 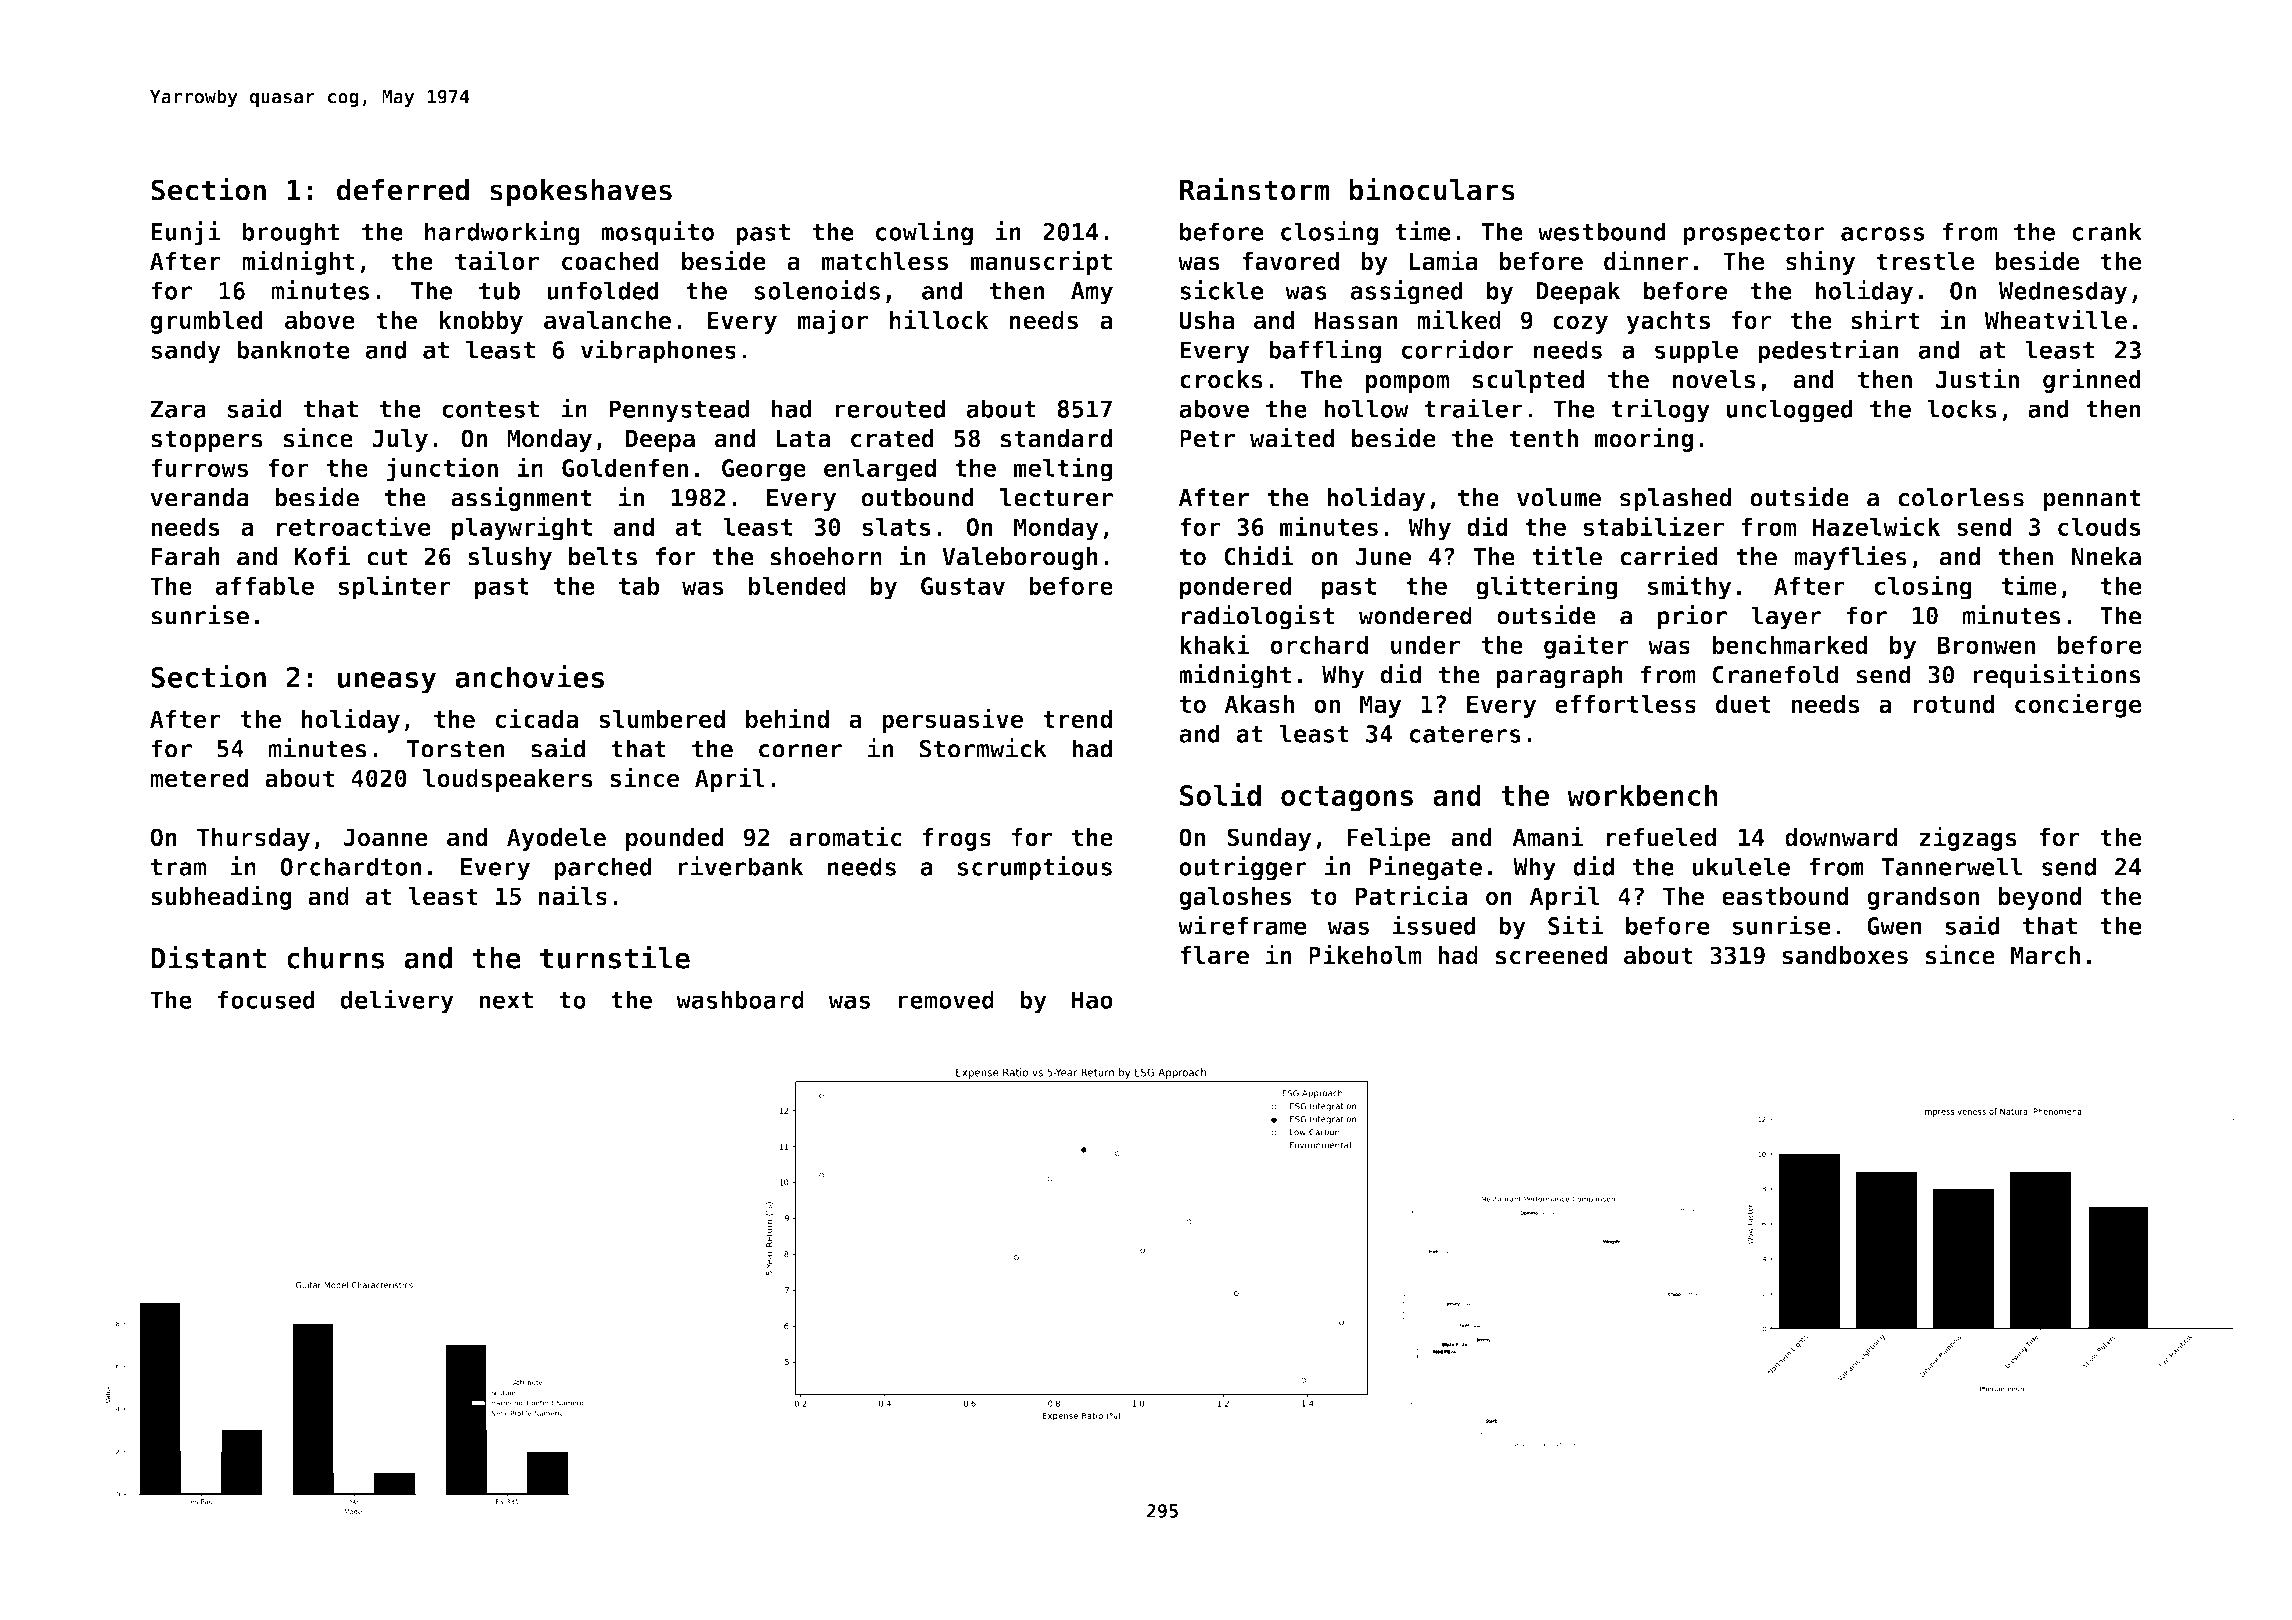 What do you see at coordinates (741, 866) in the image?
I see `riverbank` at bounding box center [741, 866].
